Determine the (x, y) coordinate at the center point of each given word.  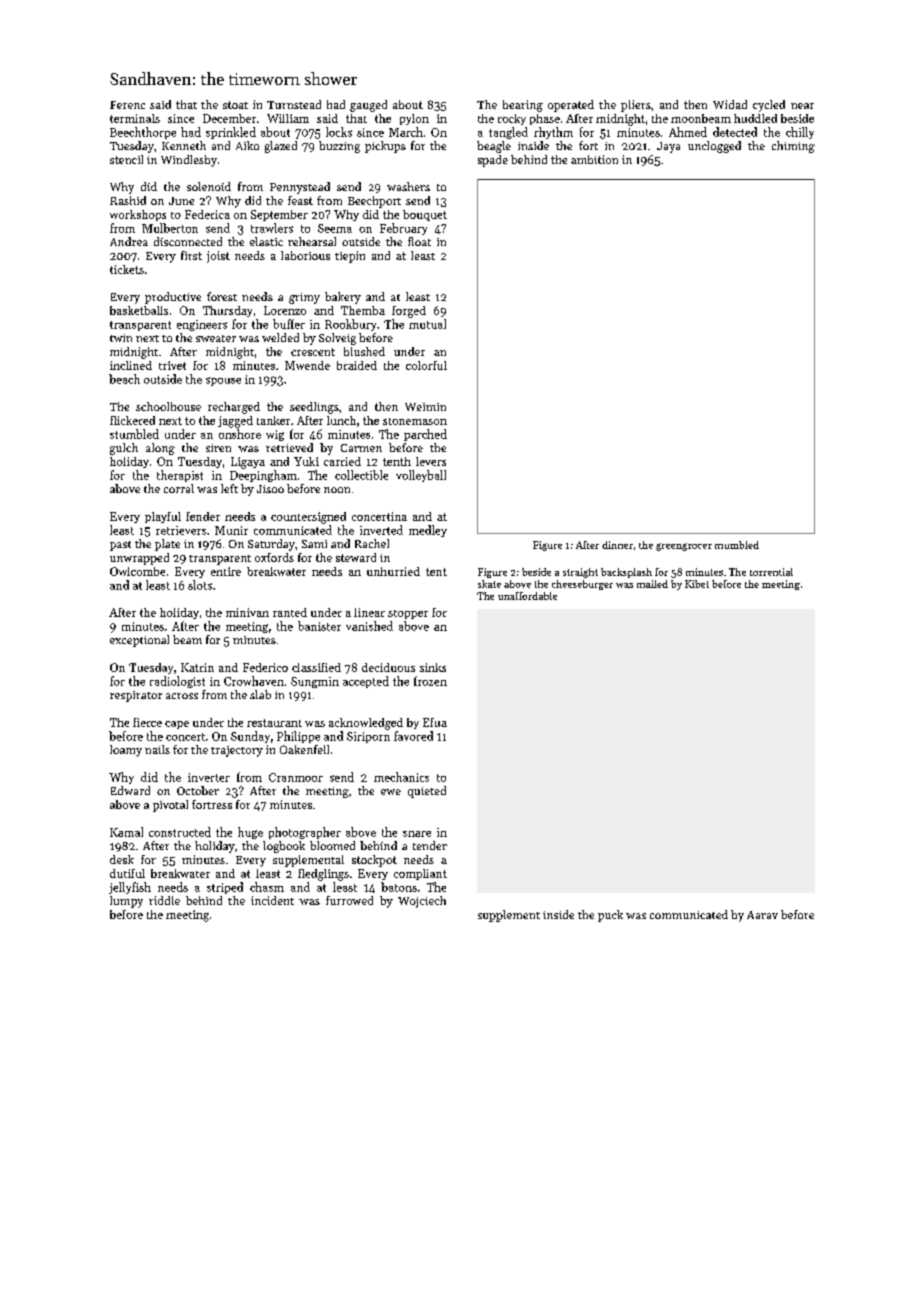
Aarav (762, 915)
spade (493, 161)
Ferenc (127, 105)
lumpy (126, 902)
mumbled (737, 545)
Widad (730, 104)
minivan (247, 612)
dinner (617, 545)
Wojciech (422, 902)
